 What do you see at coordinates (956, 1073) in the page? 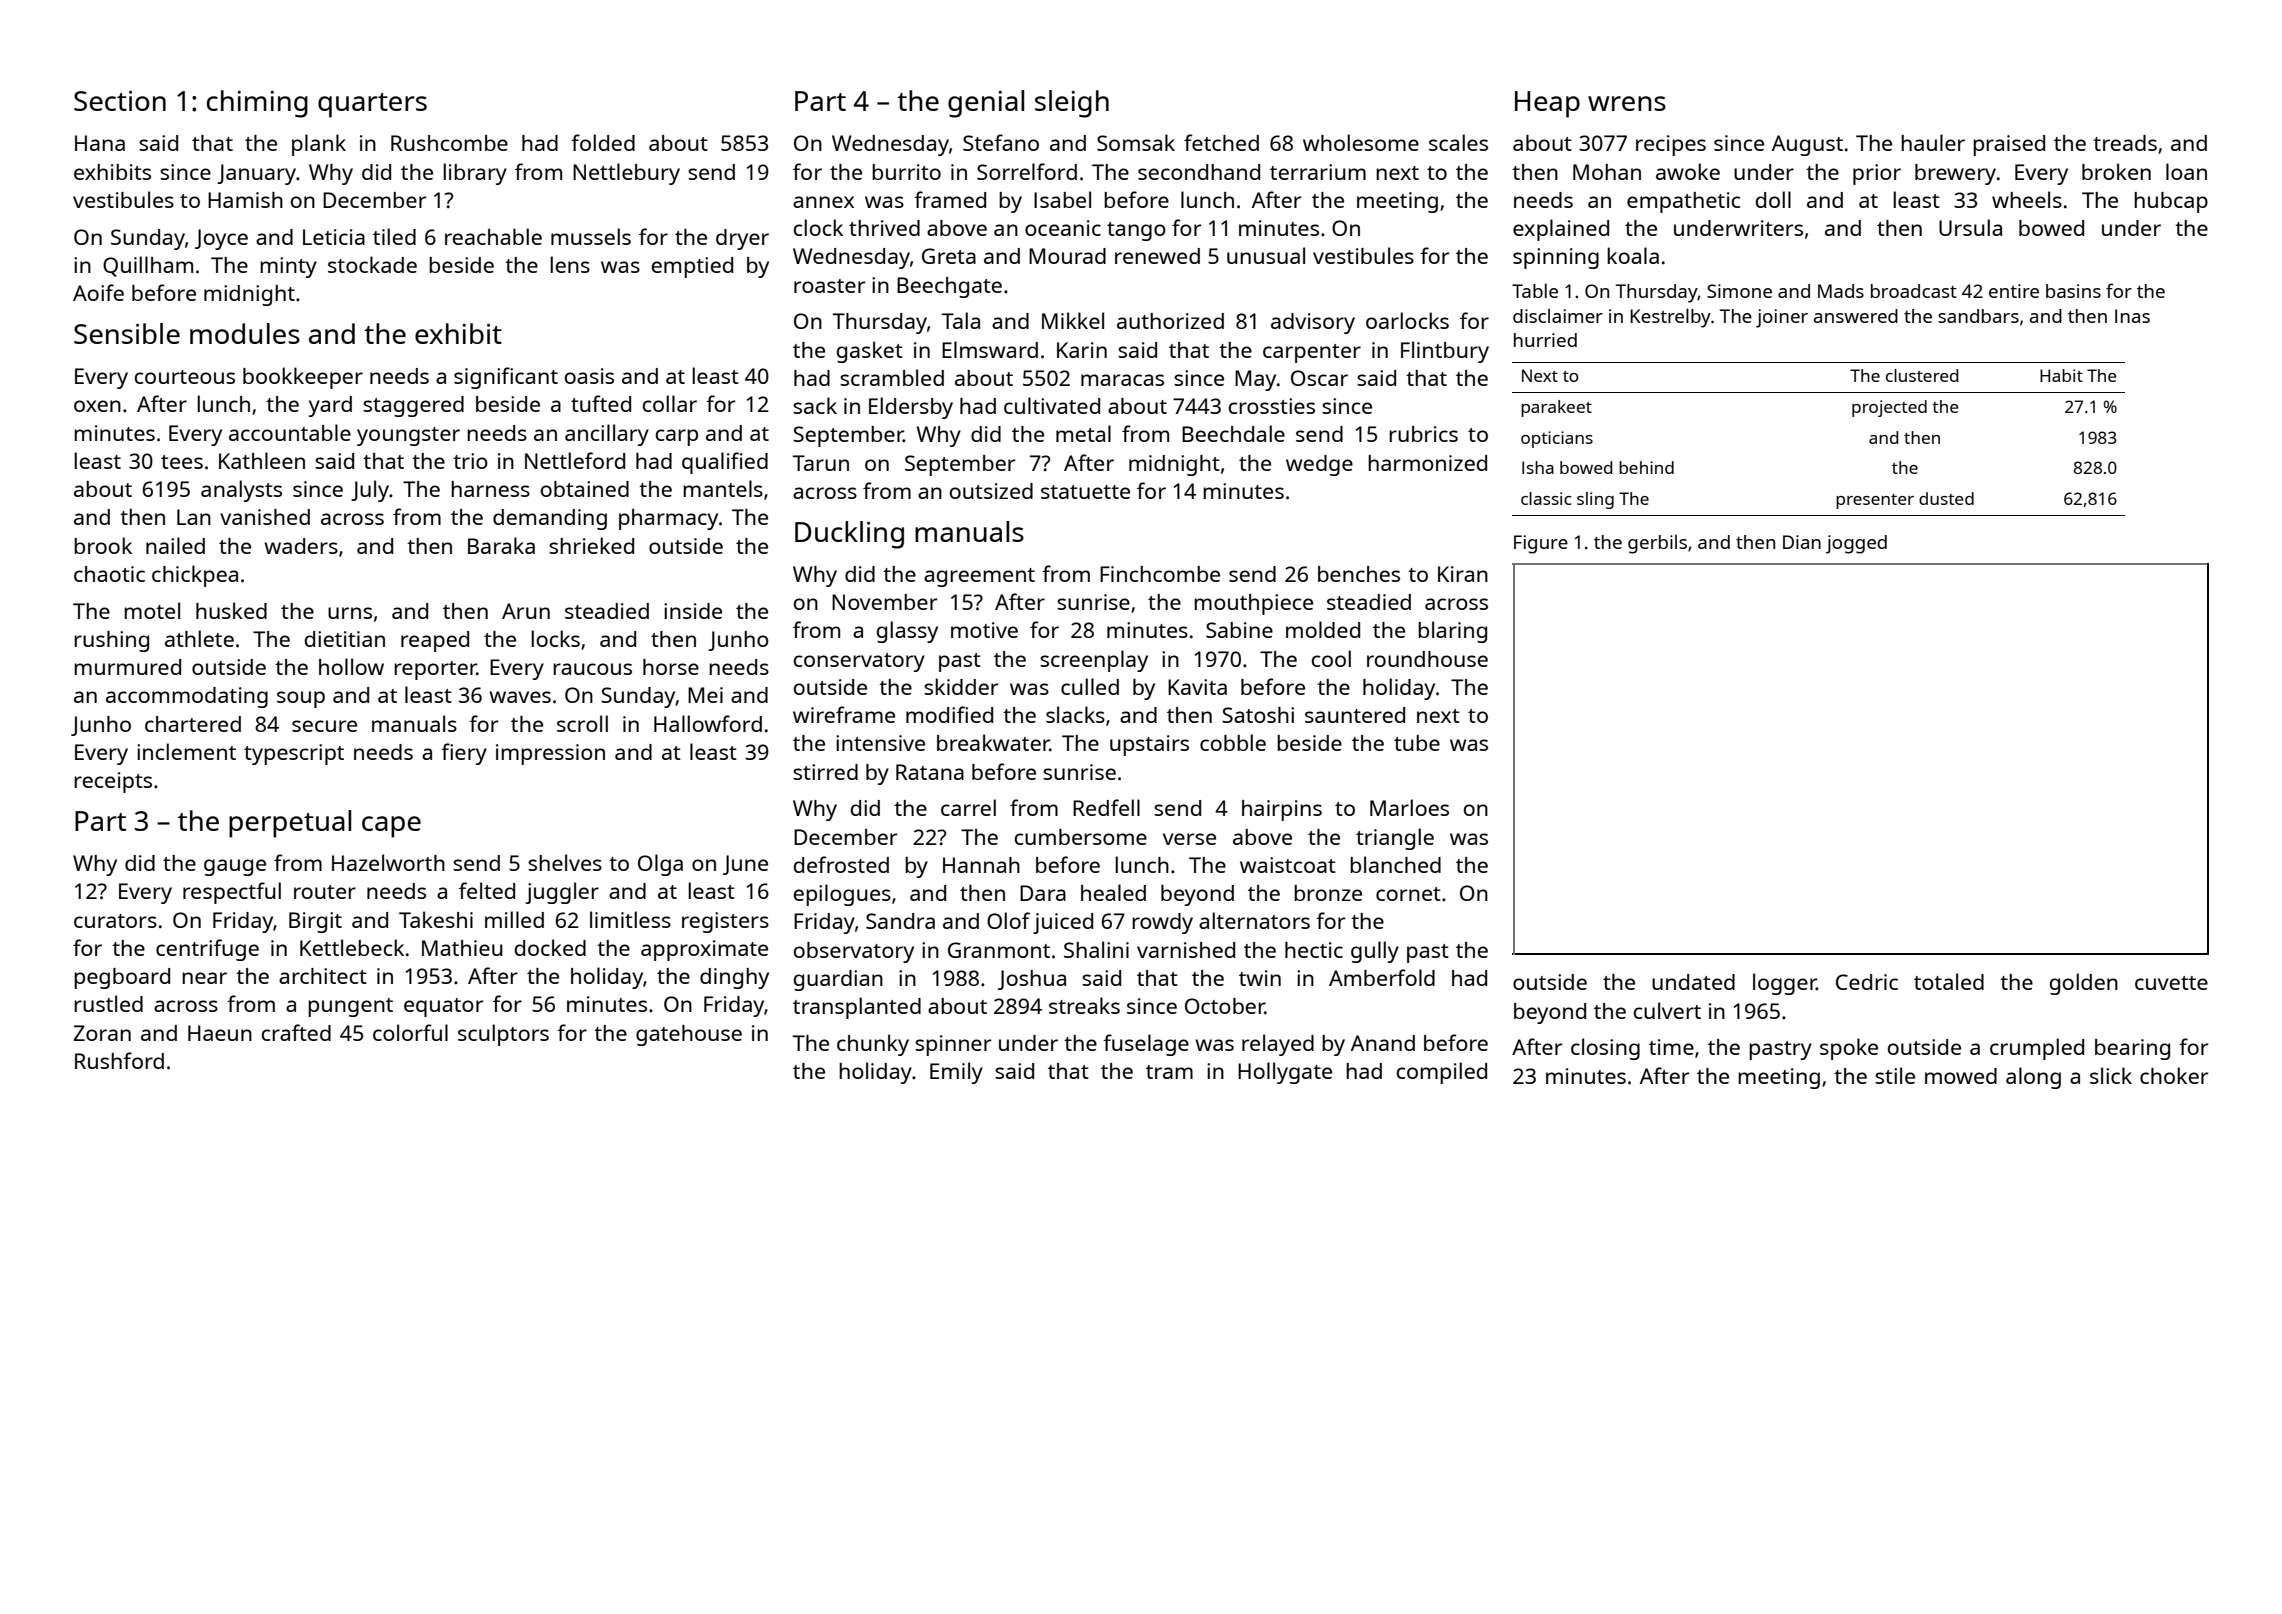
I see `Emily` at bounding box center [956, 1073].
